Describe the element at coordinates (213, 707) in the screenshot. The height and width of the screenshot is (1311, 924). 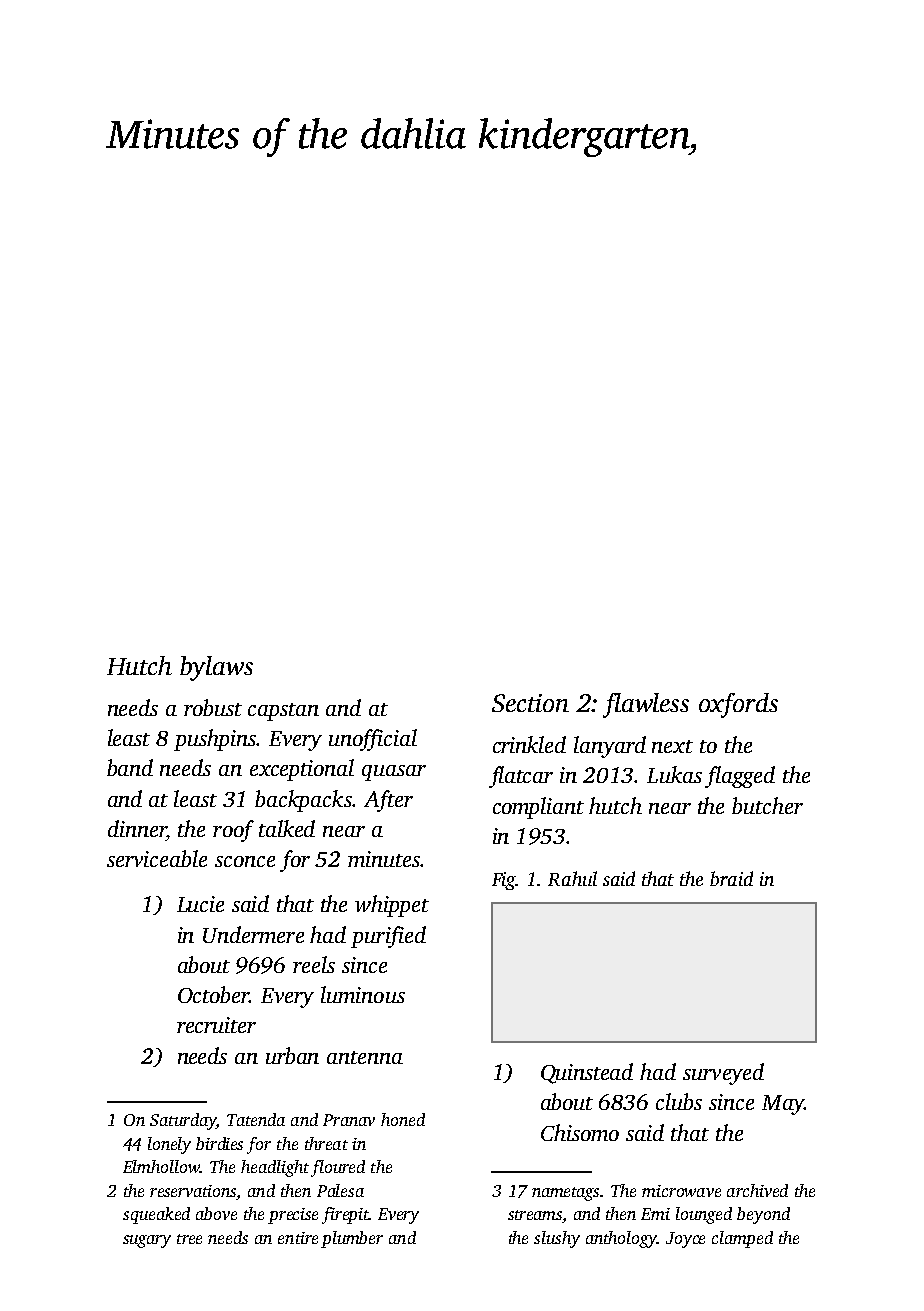
I see `robust` at that location.
